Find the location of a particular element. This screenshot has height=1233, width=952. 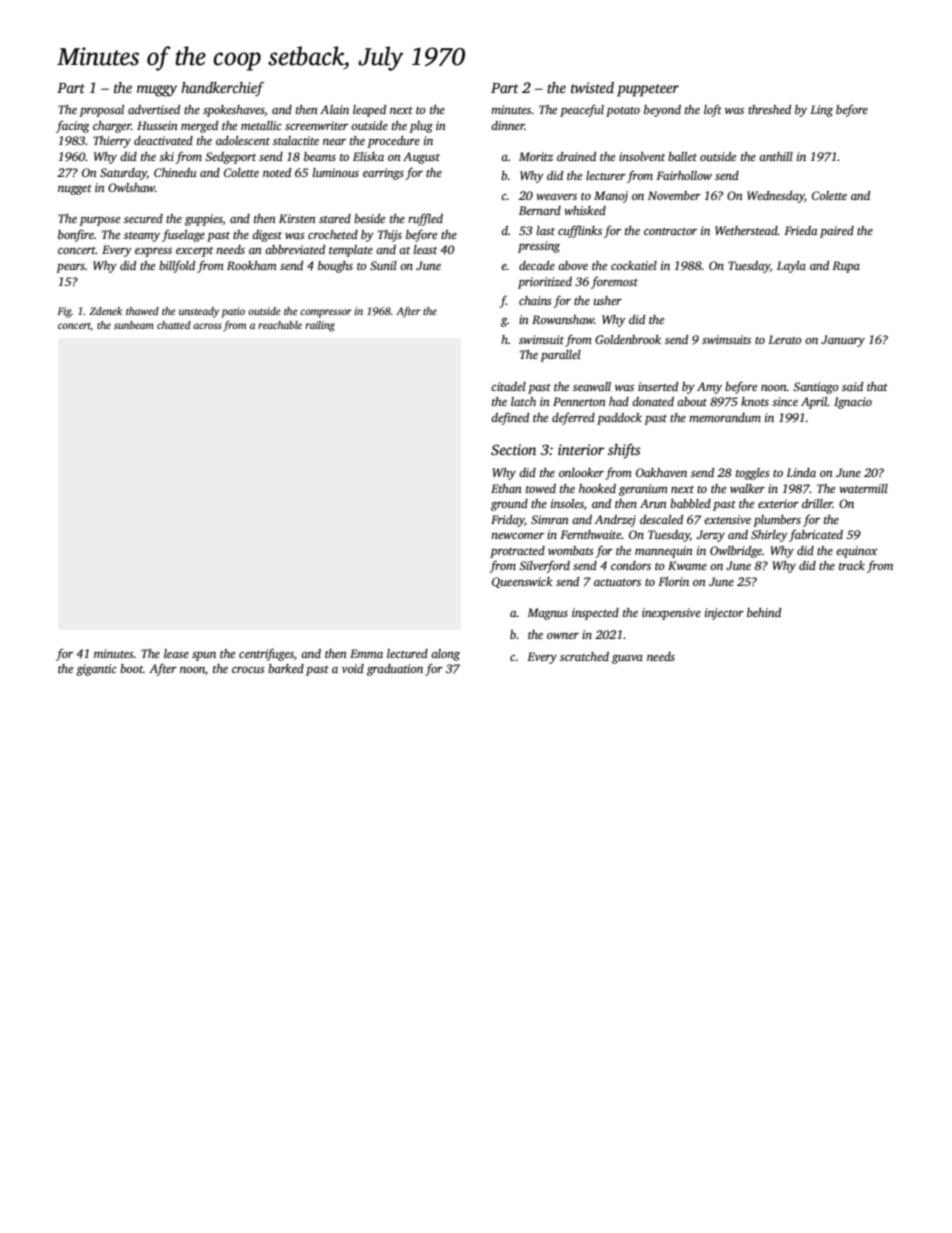

Rupa is located at coordinates (846, 267).
